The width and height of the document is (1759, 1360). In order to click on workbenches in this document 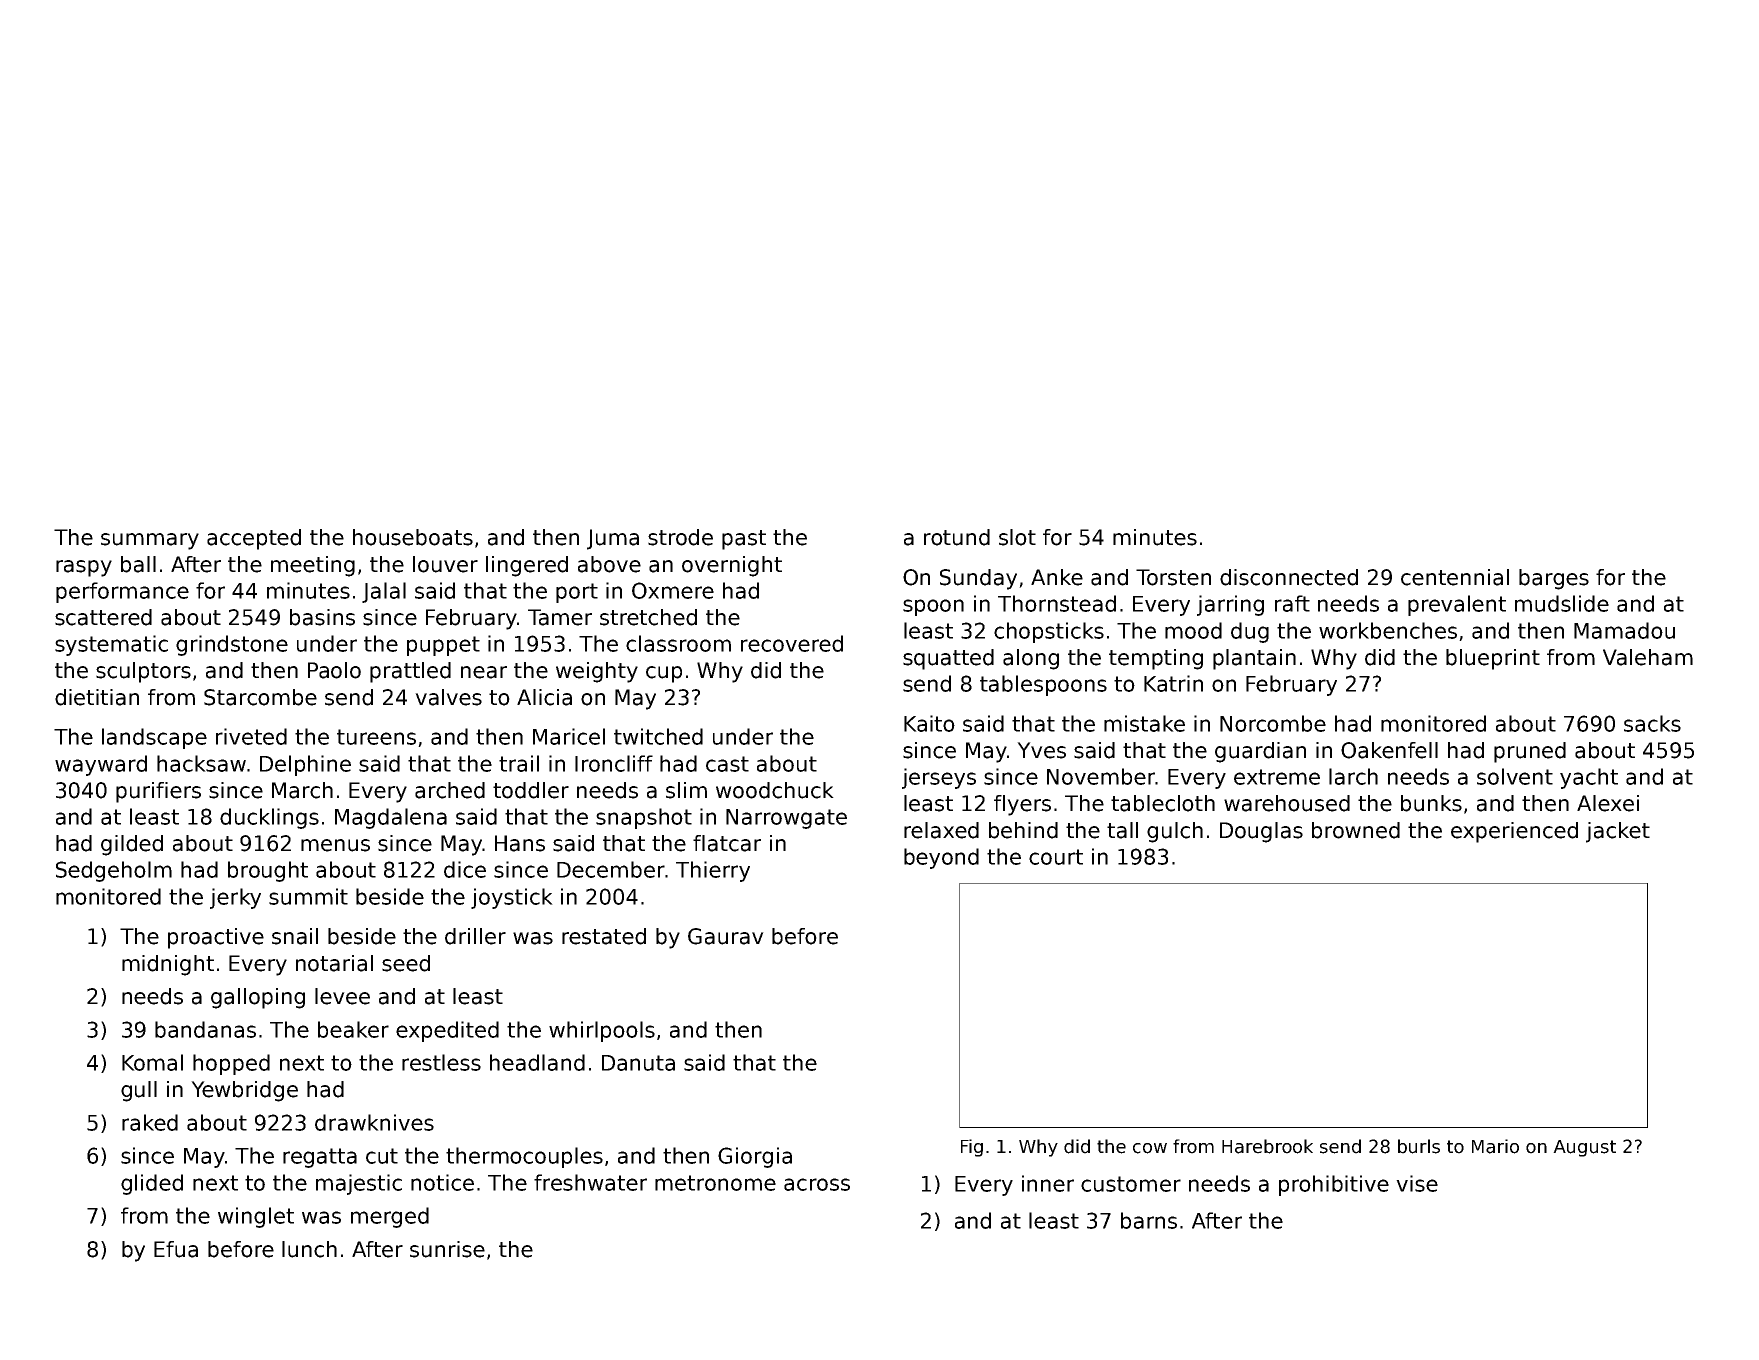, I will do `click(1388, 630)`.
